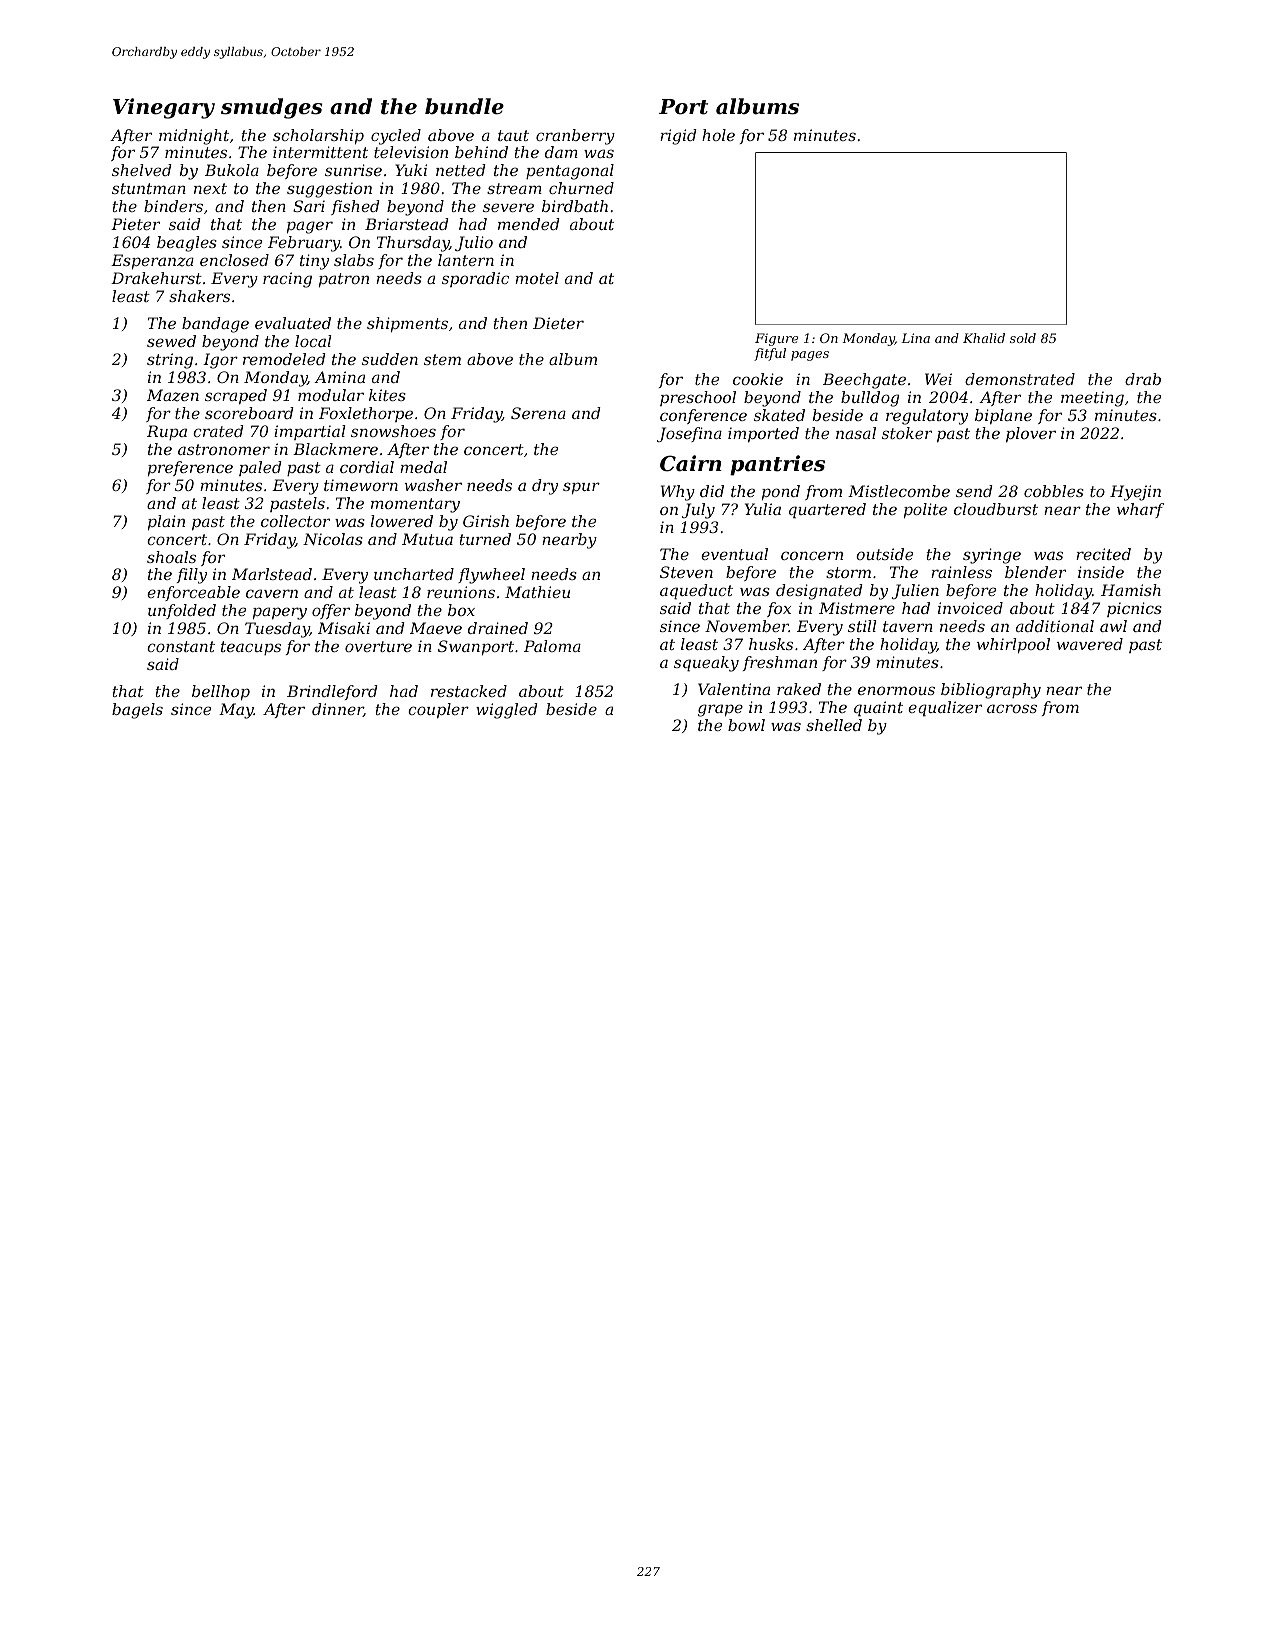 The width and height of the screenshot is (1274, 1649). I want to click on preference, so click(190, 469).
